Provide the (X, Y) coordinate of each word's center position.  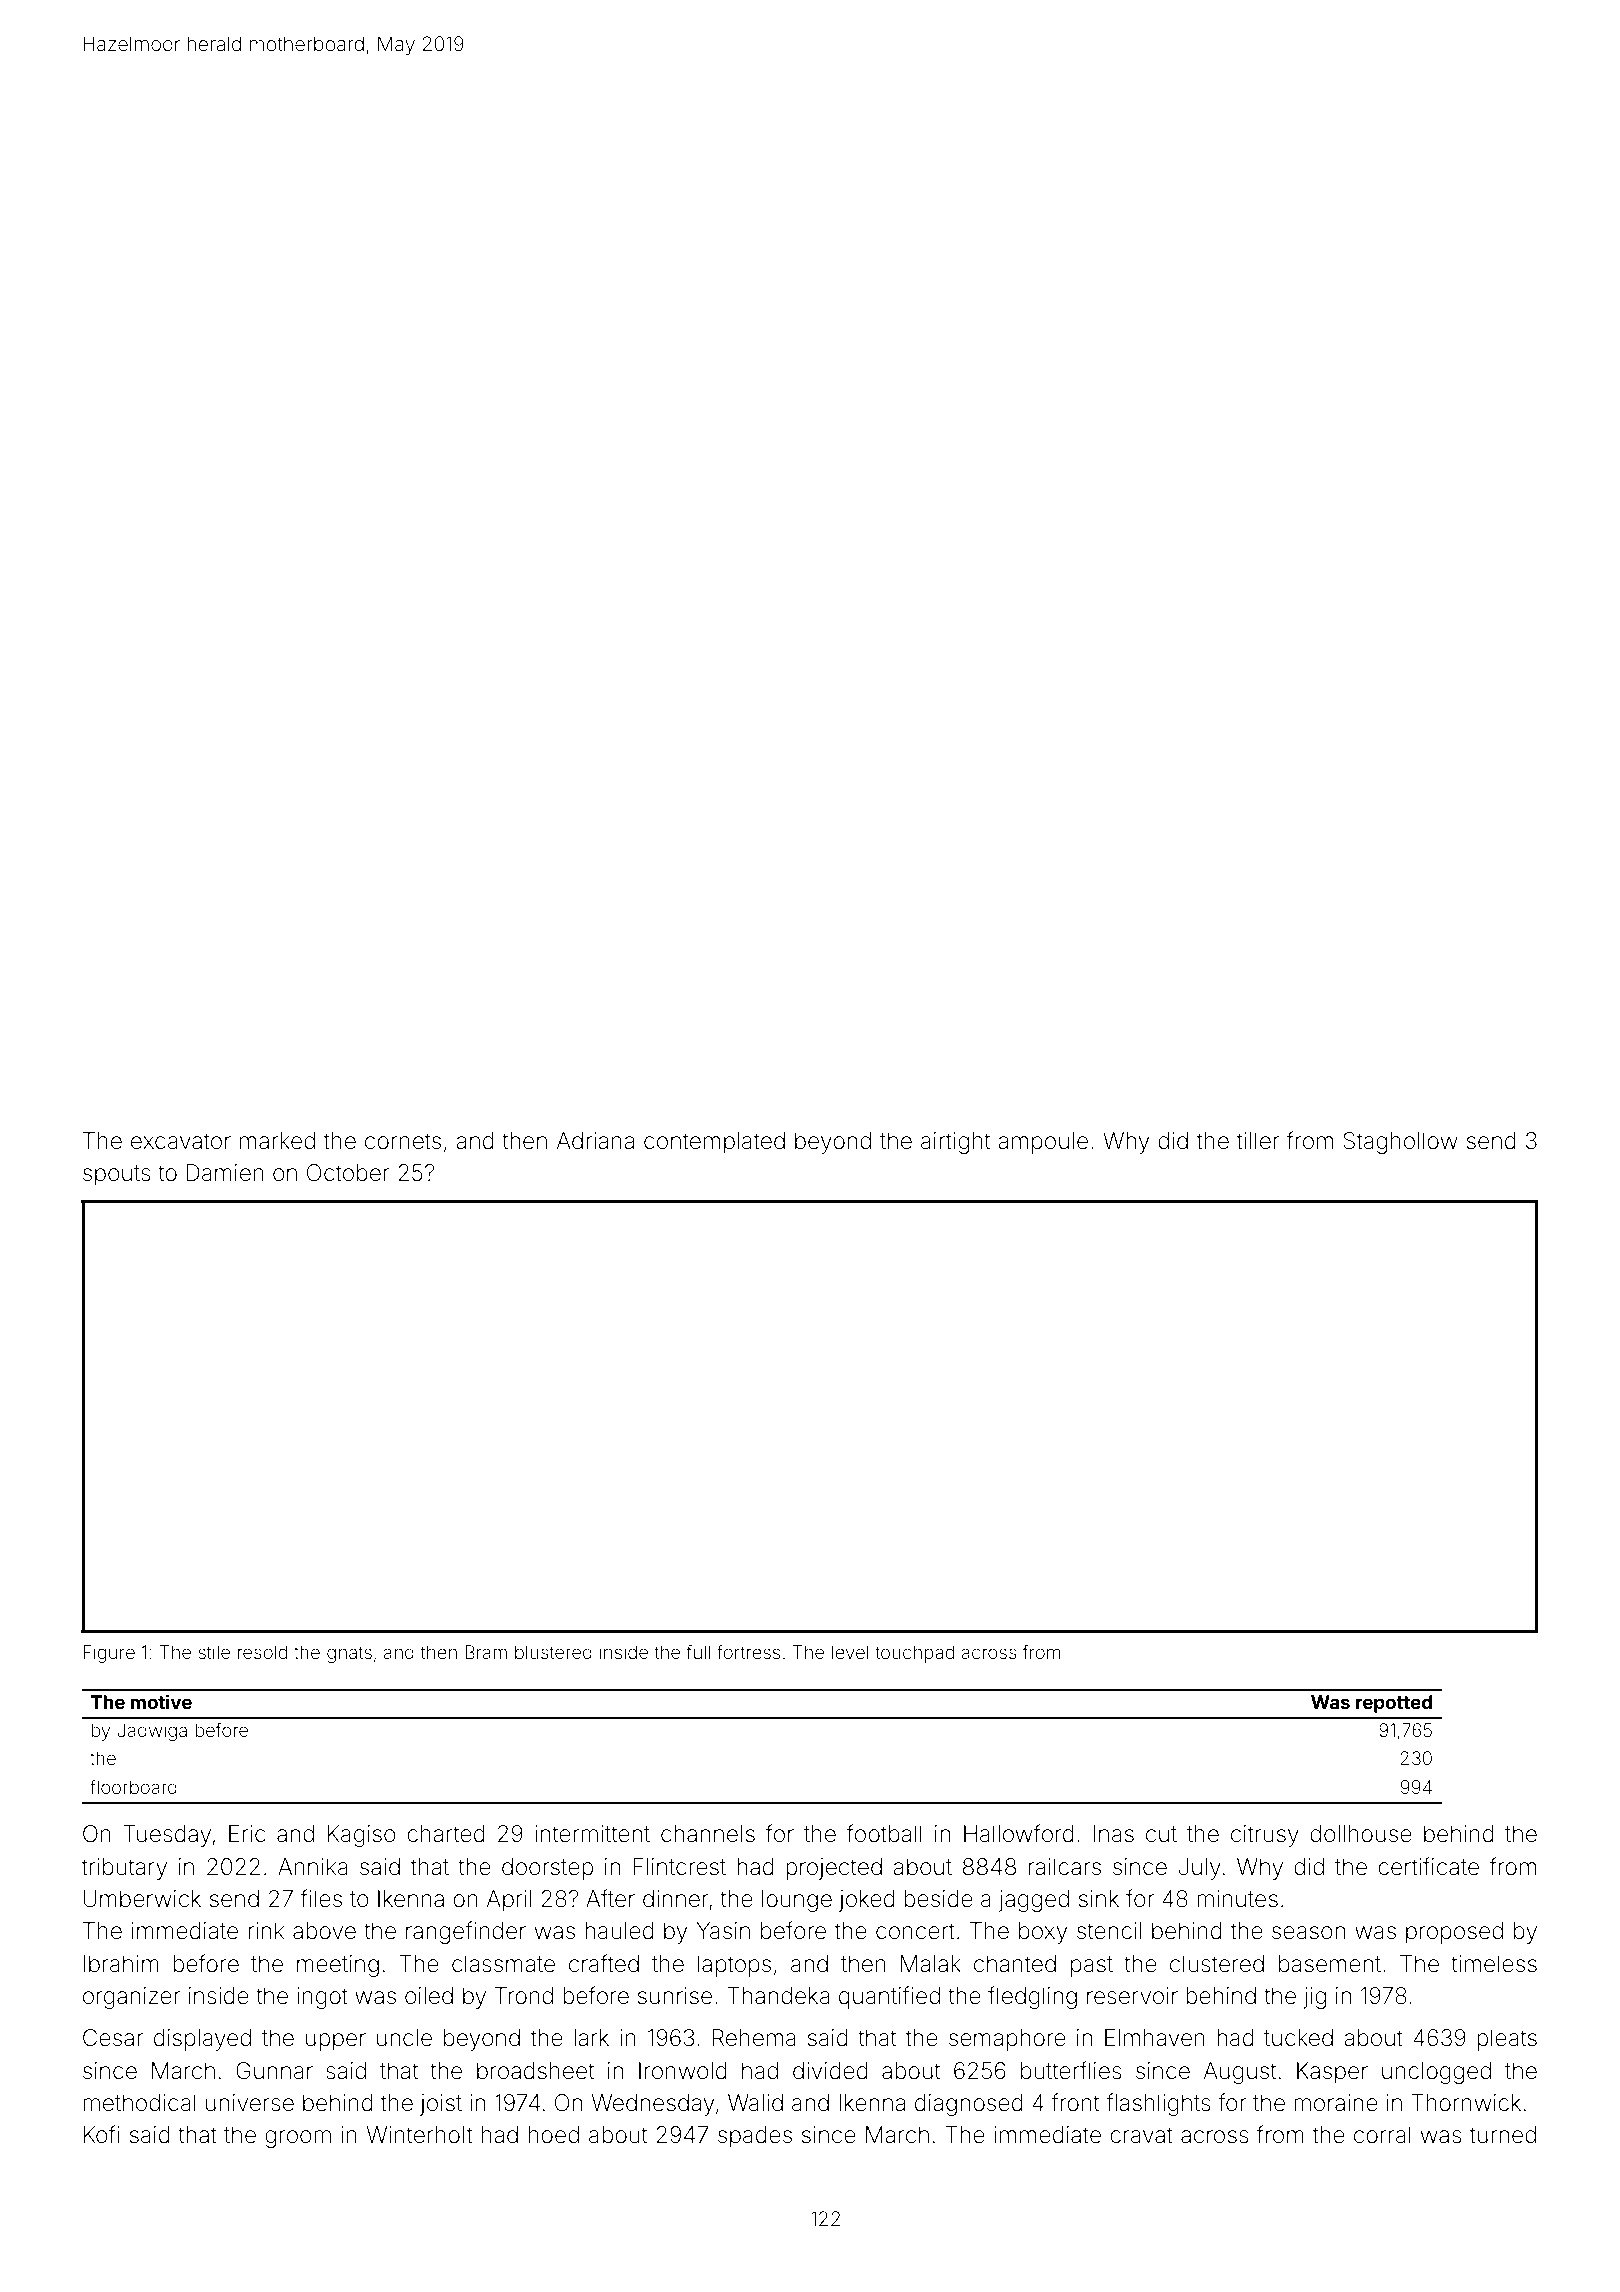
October (348, 1173)
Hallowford (1019, 1833)
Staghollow (1400, 1143)
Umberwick (142, 1899)
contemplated (714, 1143)
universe (250, 2103)
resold (262, 1652)
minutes (1237, 1899)
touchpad (914, 1654)
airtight (955, 1143)
